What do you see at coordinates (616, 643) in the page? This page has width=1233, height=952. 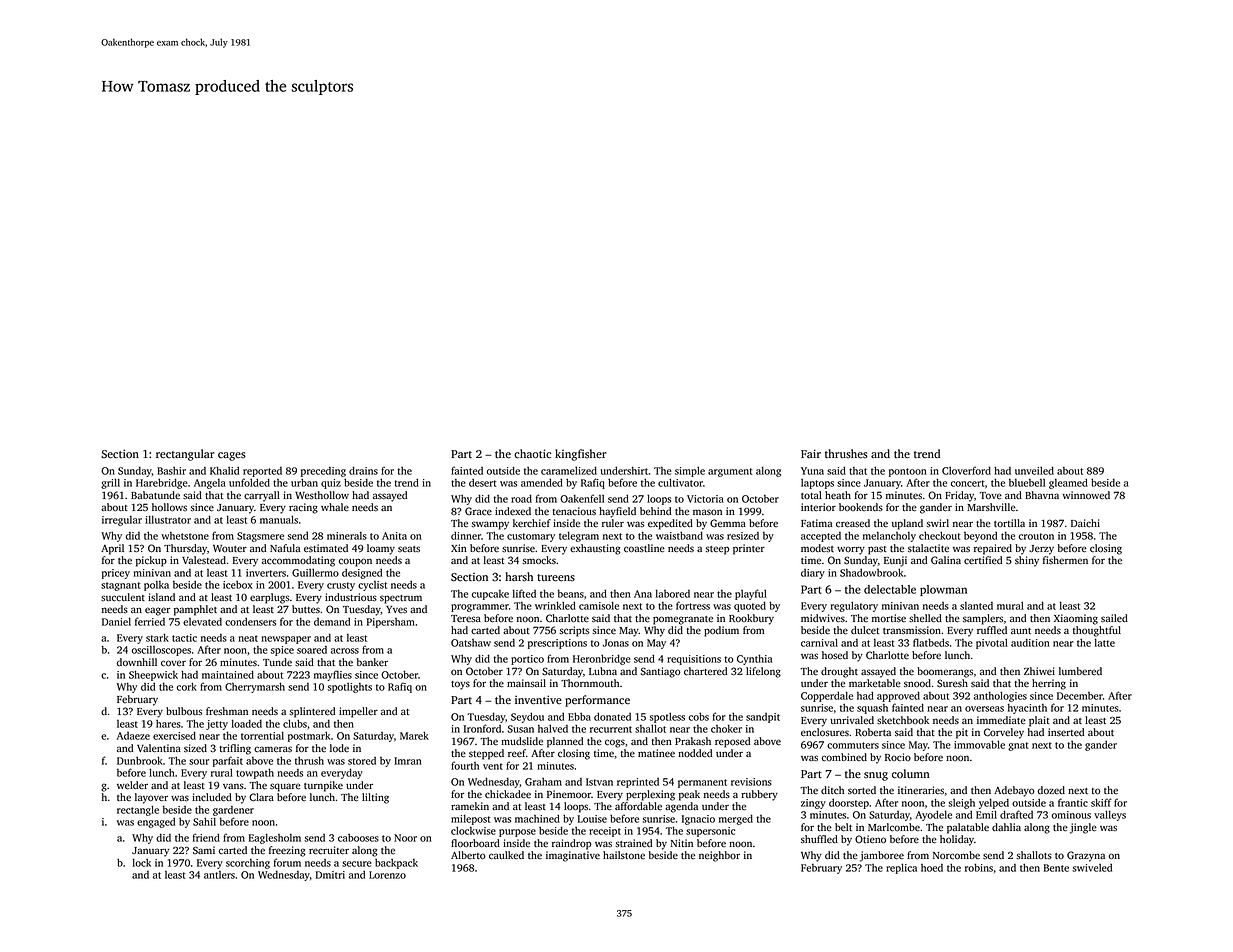 I see `Jonas` at bounding box center [616, 643].
